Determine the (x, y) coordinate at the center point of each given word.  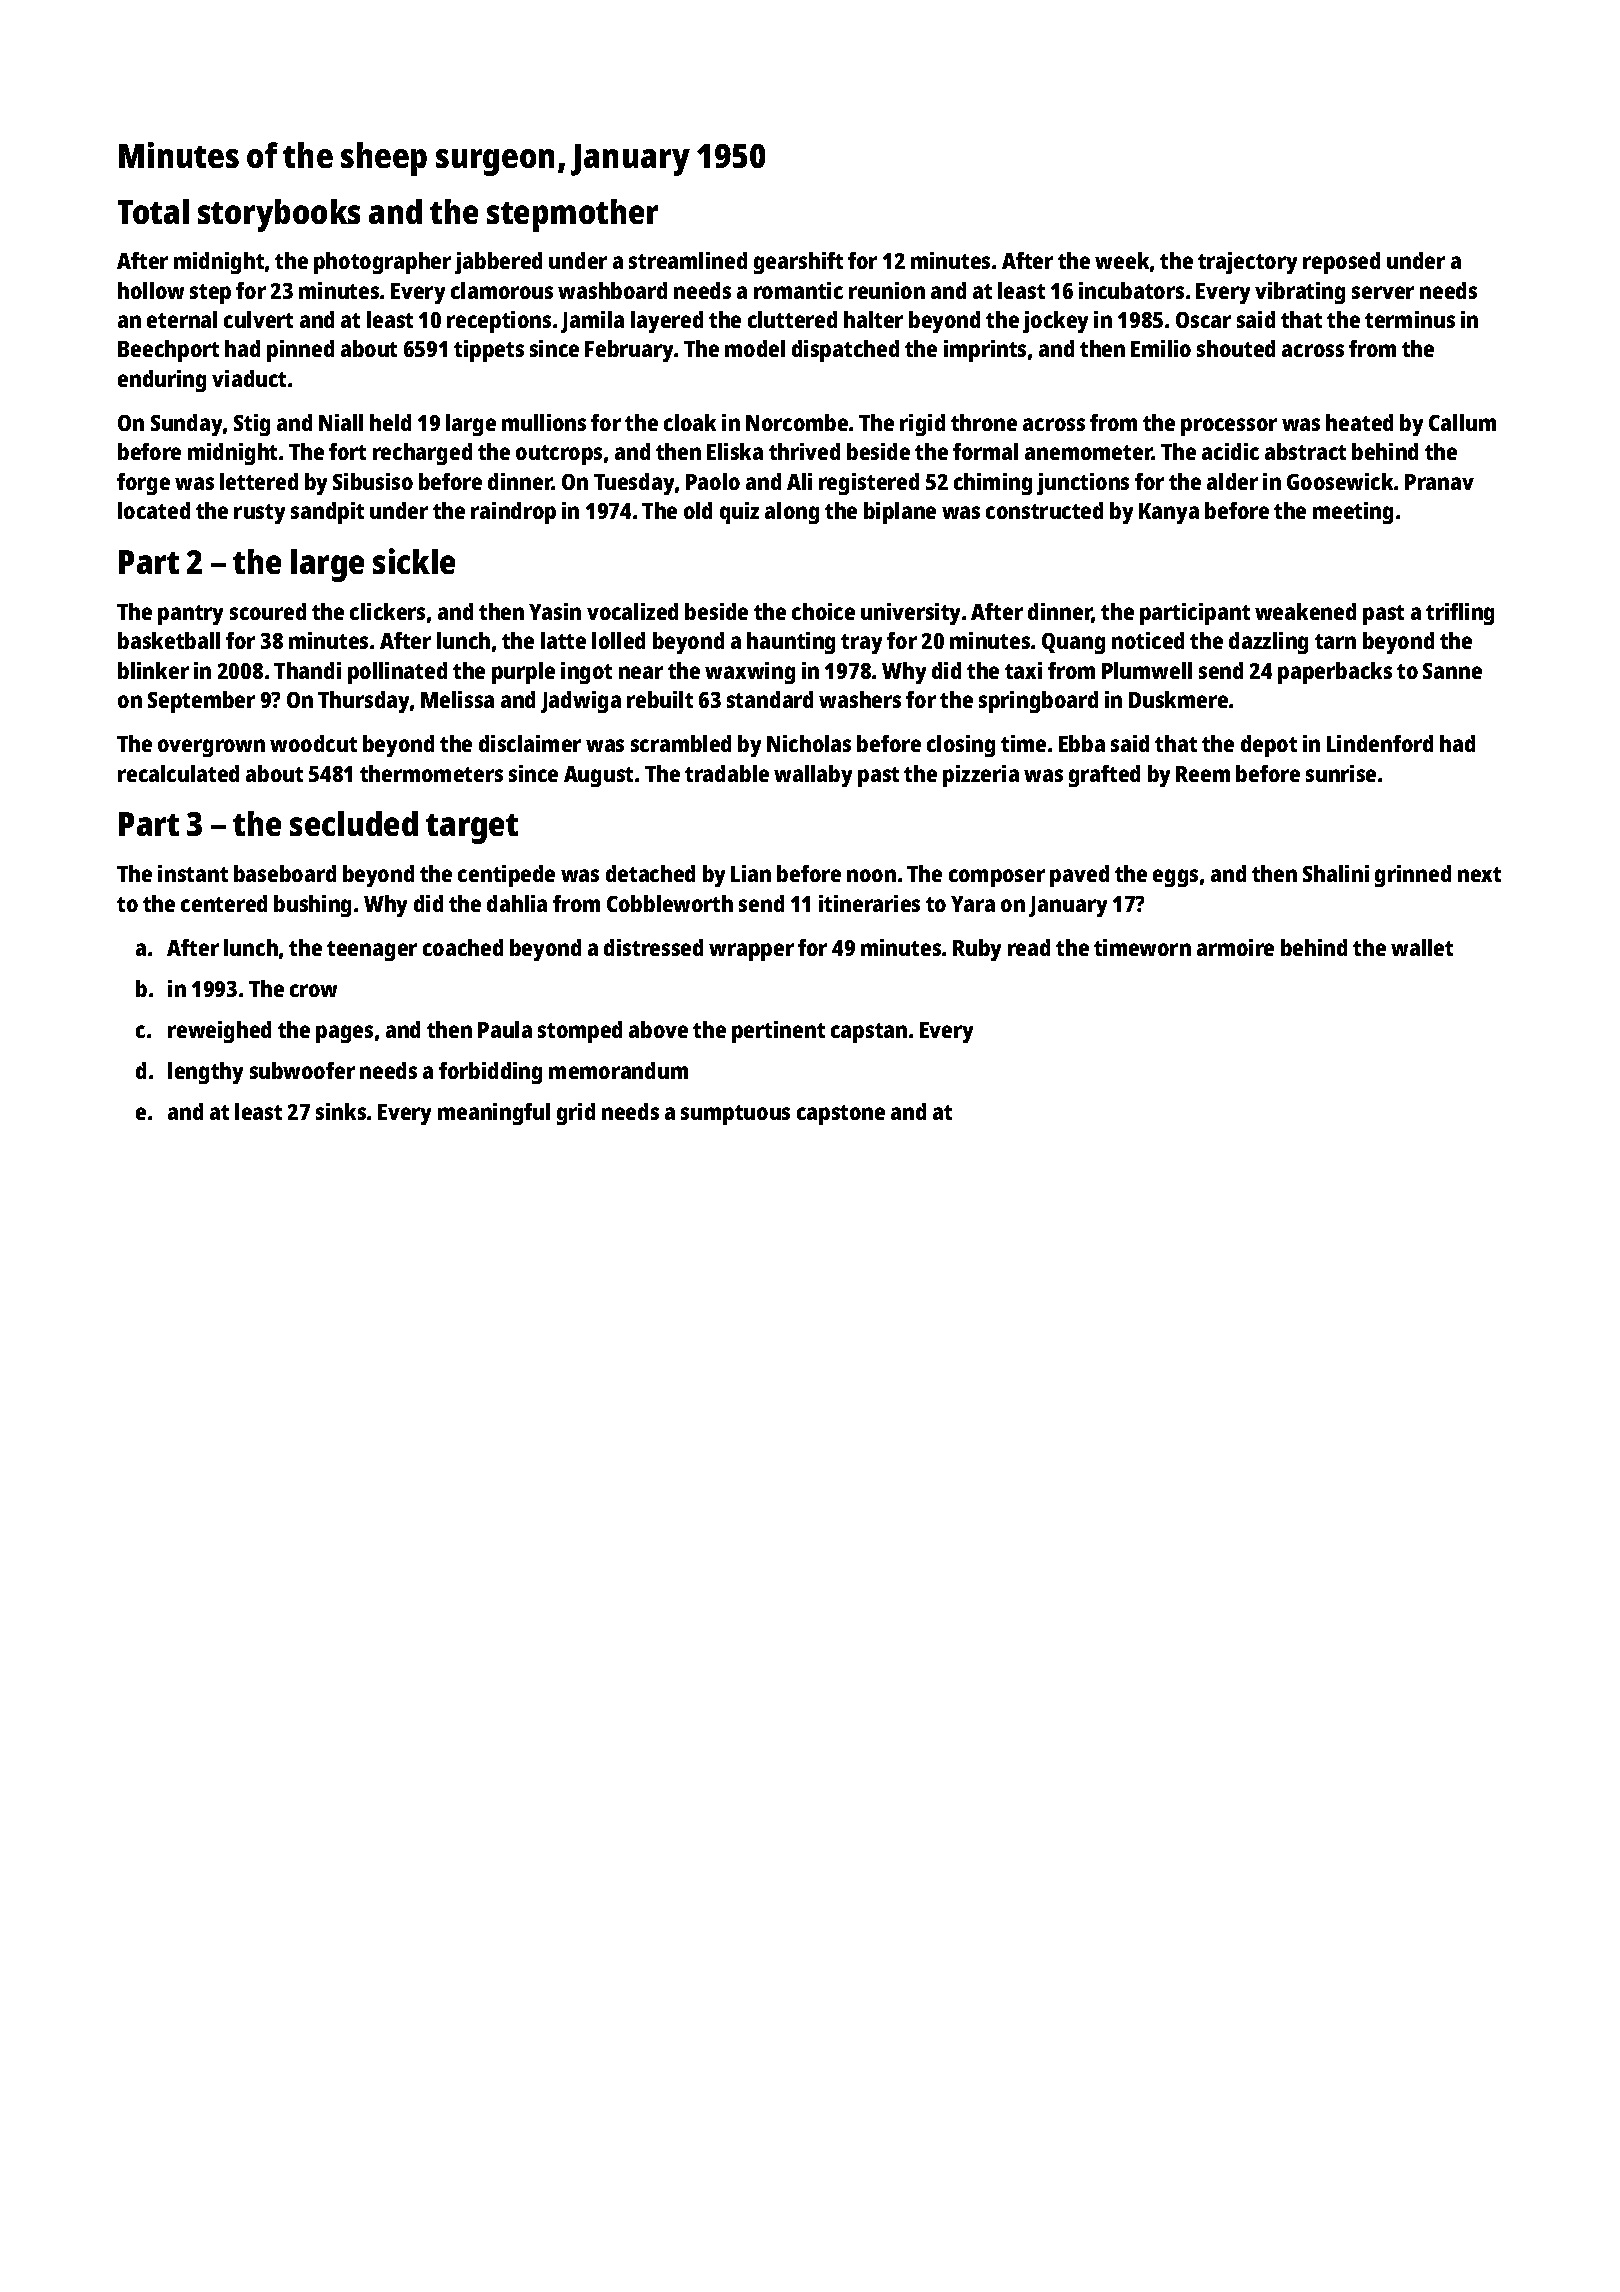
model (755, 348)
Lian (751, 873)
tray (861, 644)
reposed (1341, 263)
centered (224, 903)
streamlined (688, 260)
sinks (341, 1111)
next (1479, 874)
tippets (489, 351)
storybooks (279, 215)
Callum (1462, 422)
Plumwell (1147, 670)
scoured (268, 611)
